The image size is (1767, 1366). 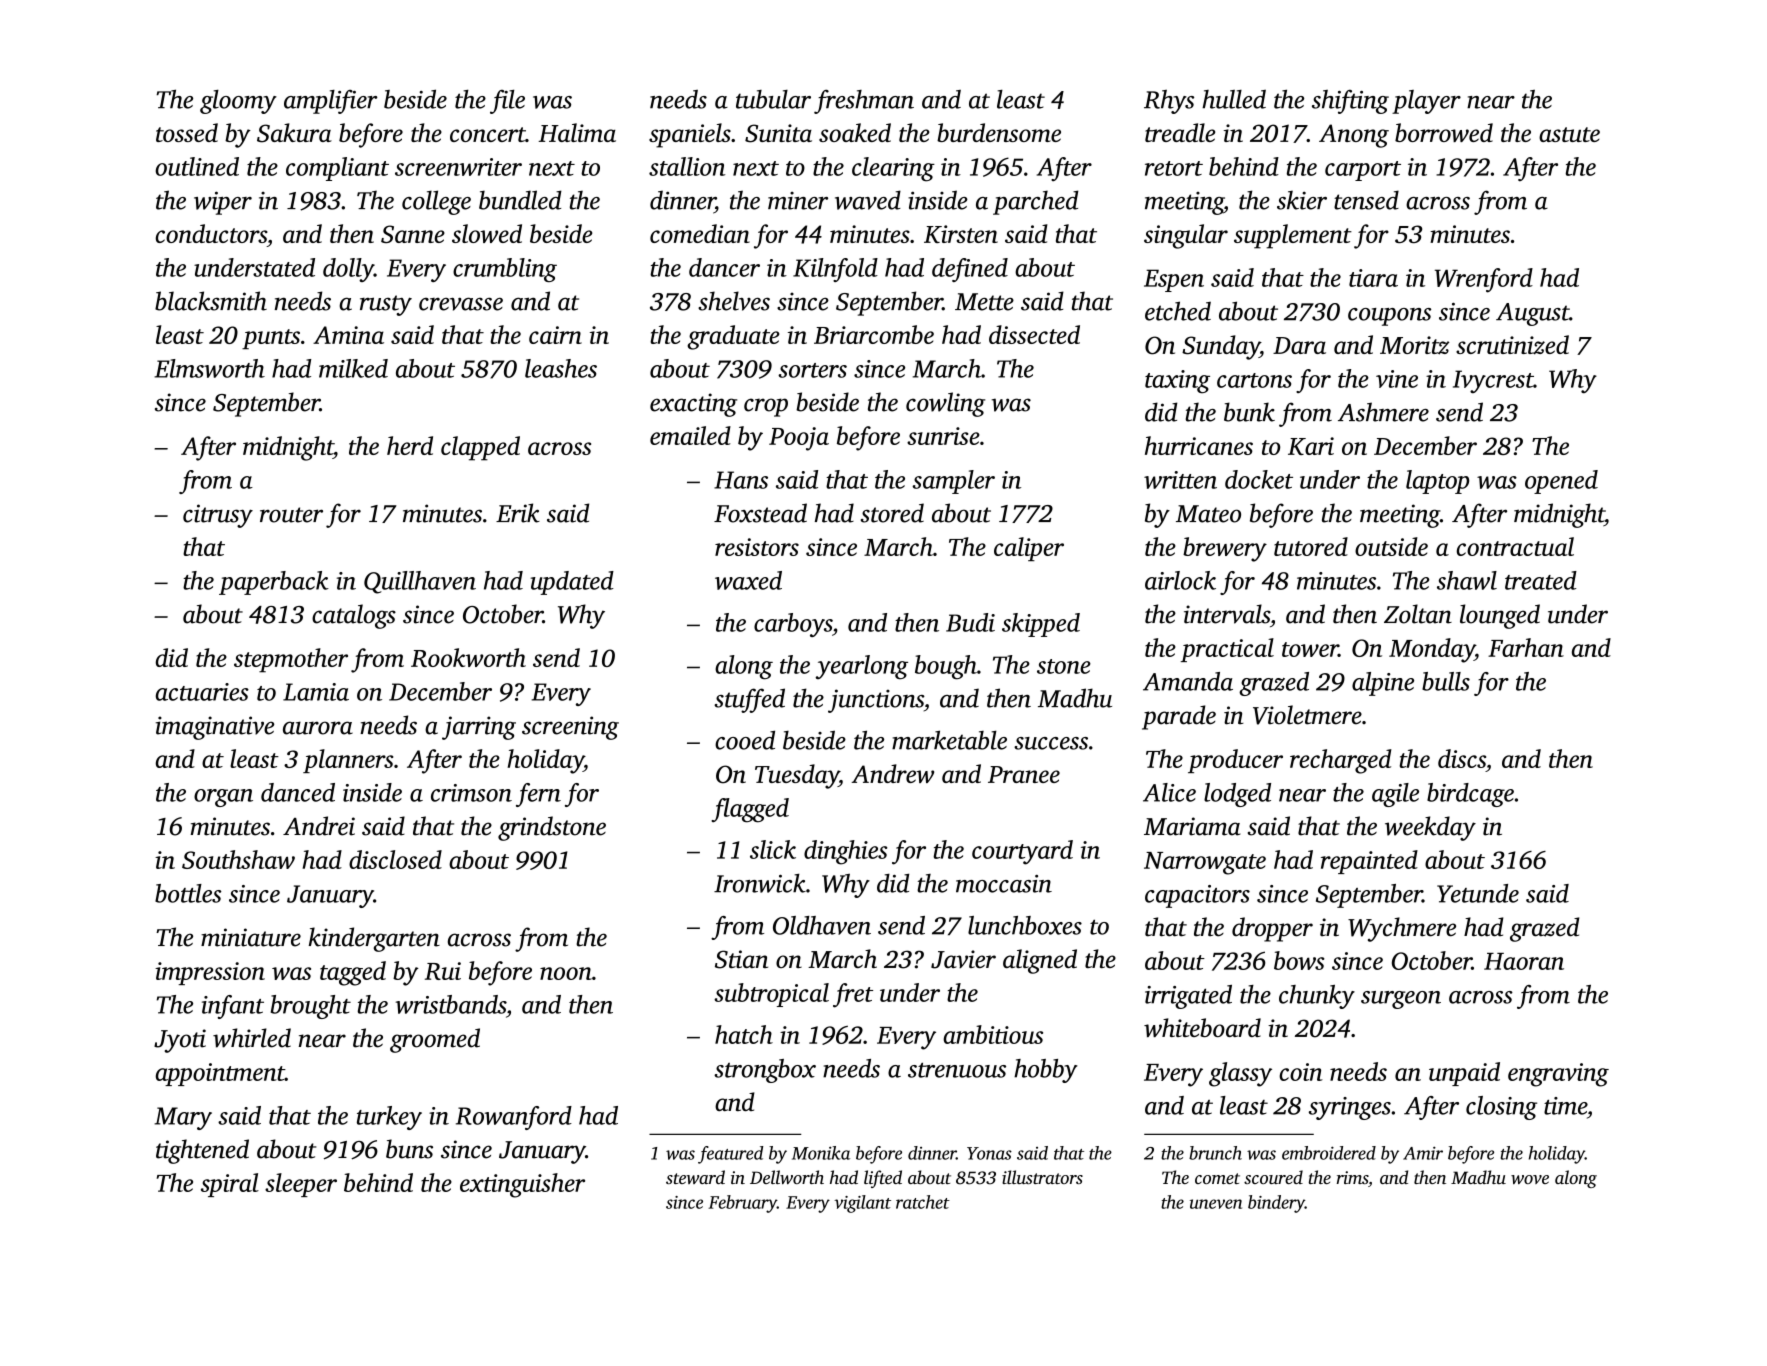 I want to click on Sanne, so click(x=413, y=234).
